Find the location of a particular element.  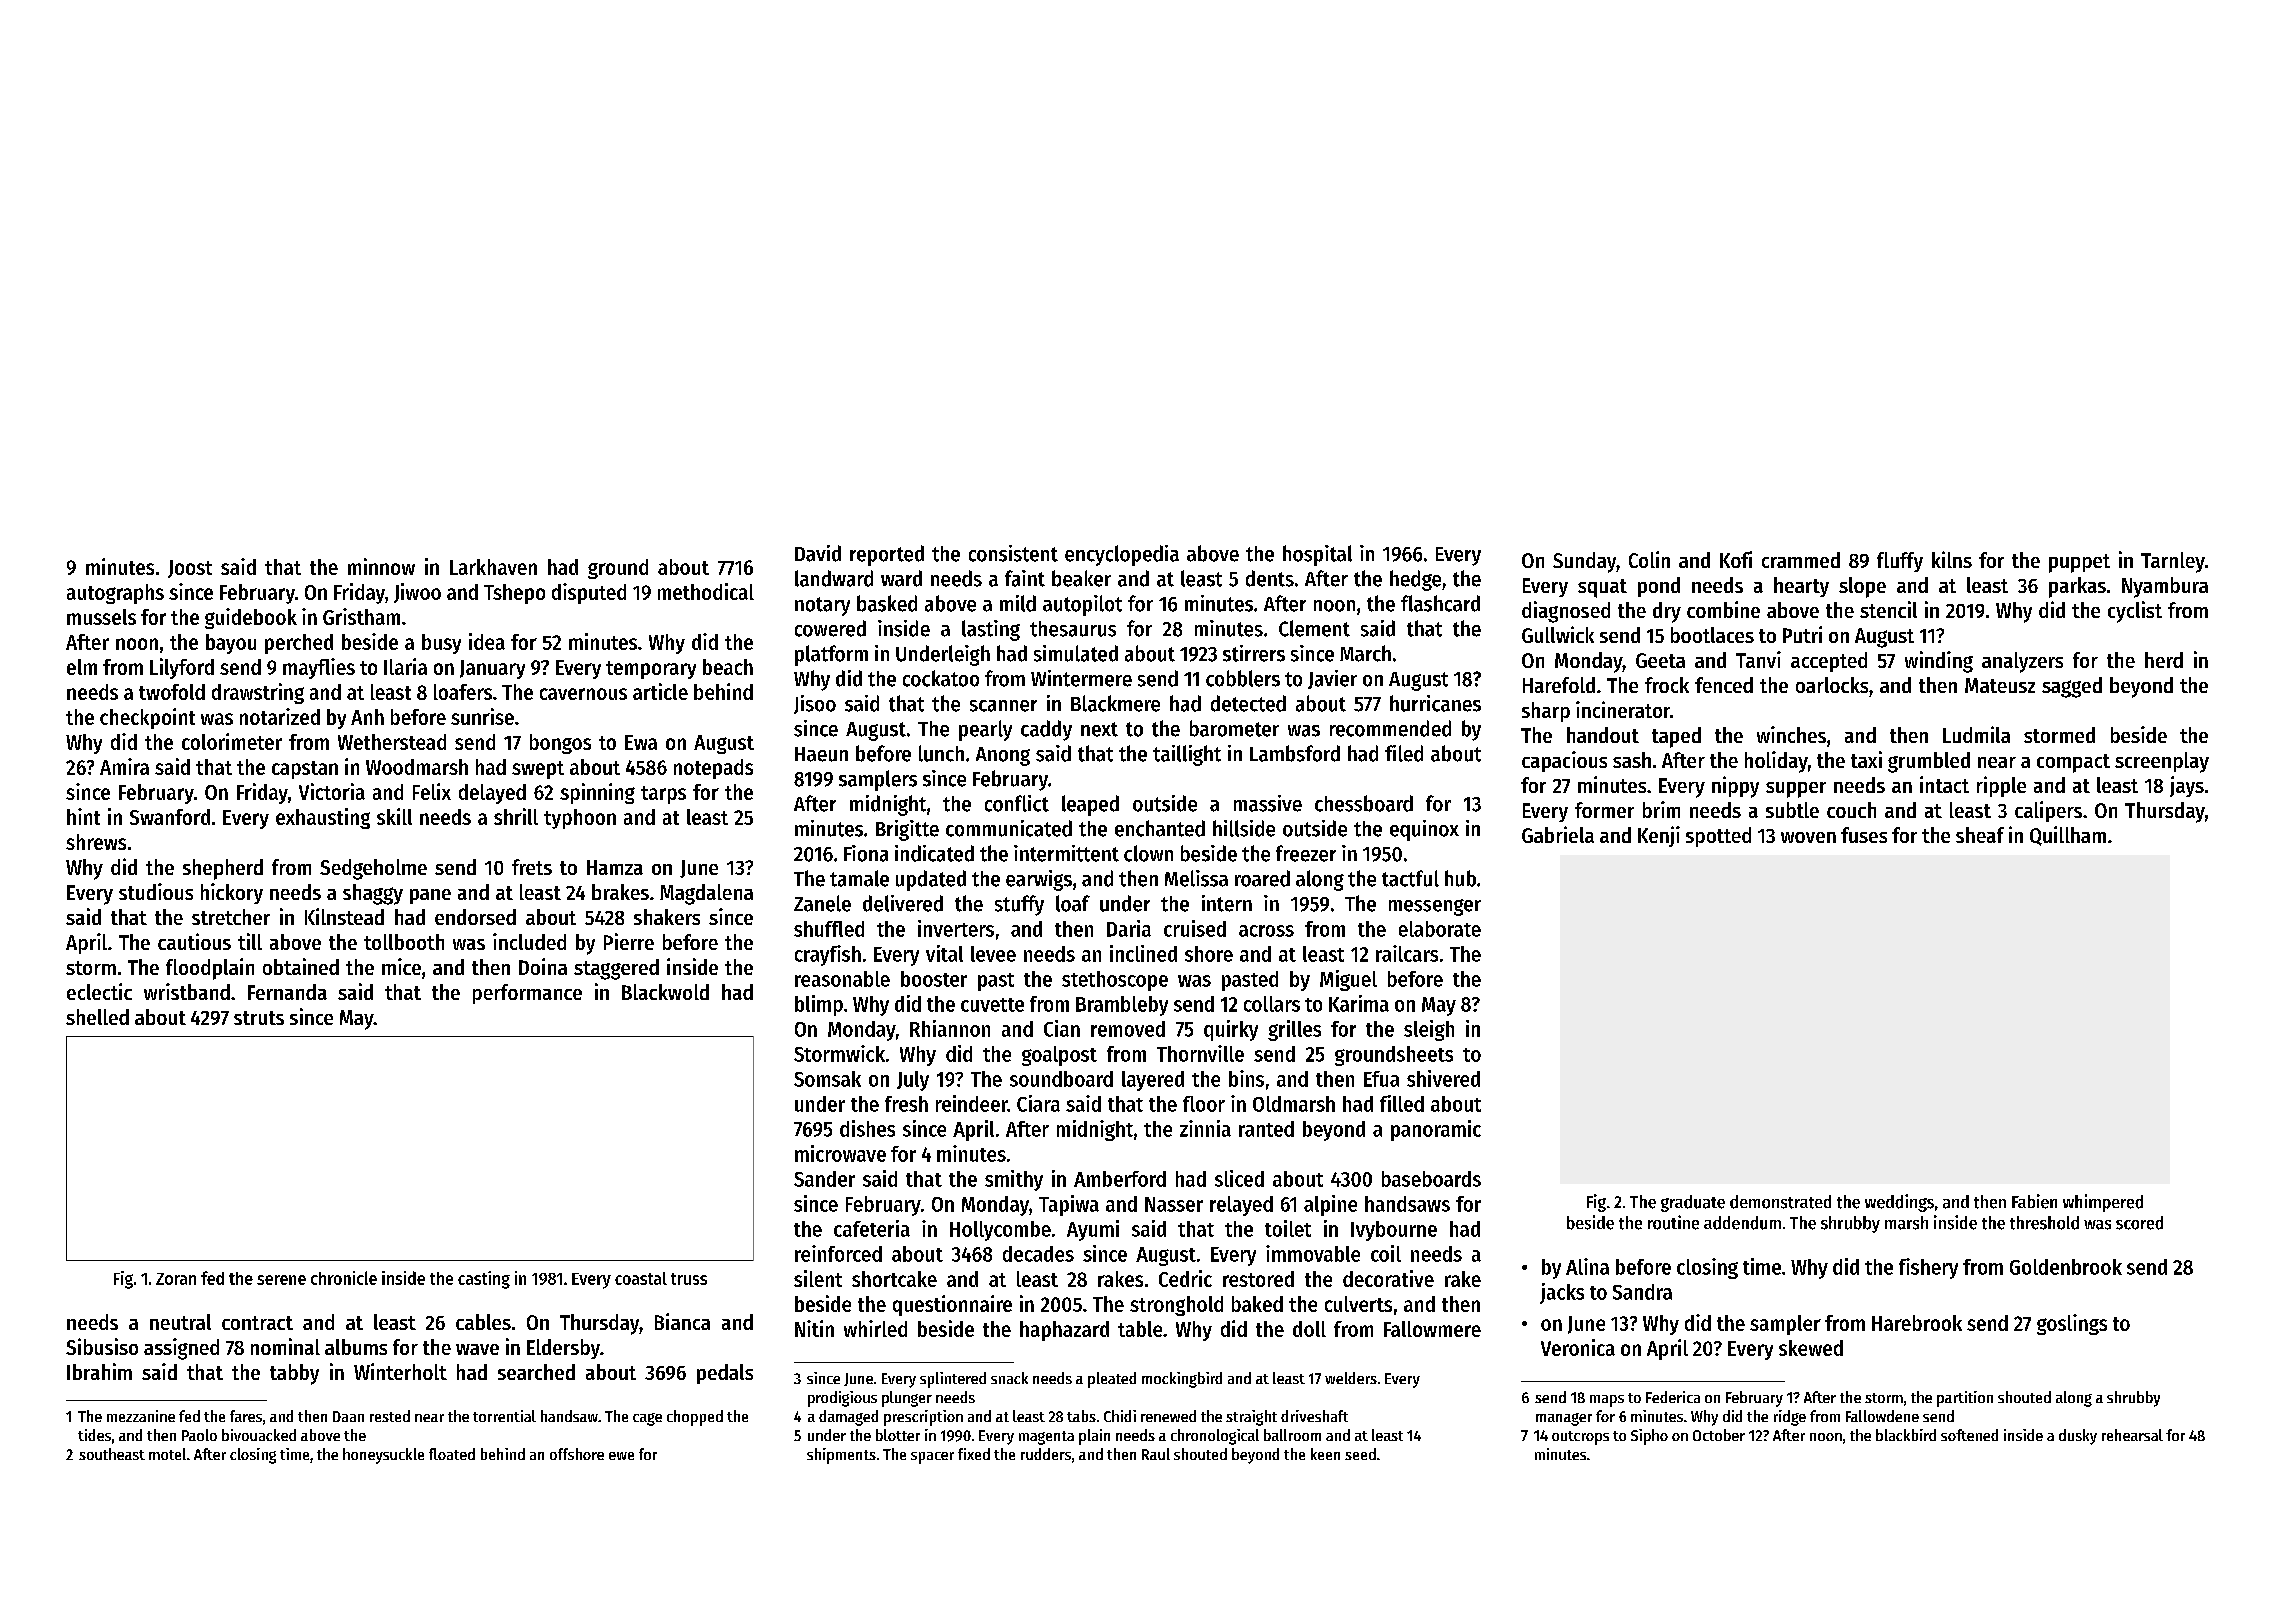

parkas is located at coordinates (2077, 587).
